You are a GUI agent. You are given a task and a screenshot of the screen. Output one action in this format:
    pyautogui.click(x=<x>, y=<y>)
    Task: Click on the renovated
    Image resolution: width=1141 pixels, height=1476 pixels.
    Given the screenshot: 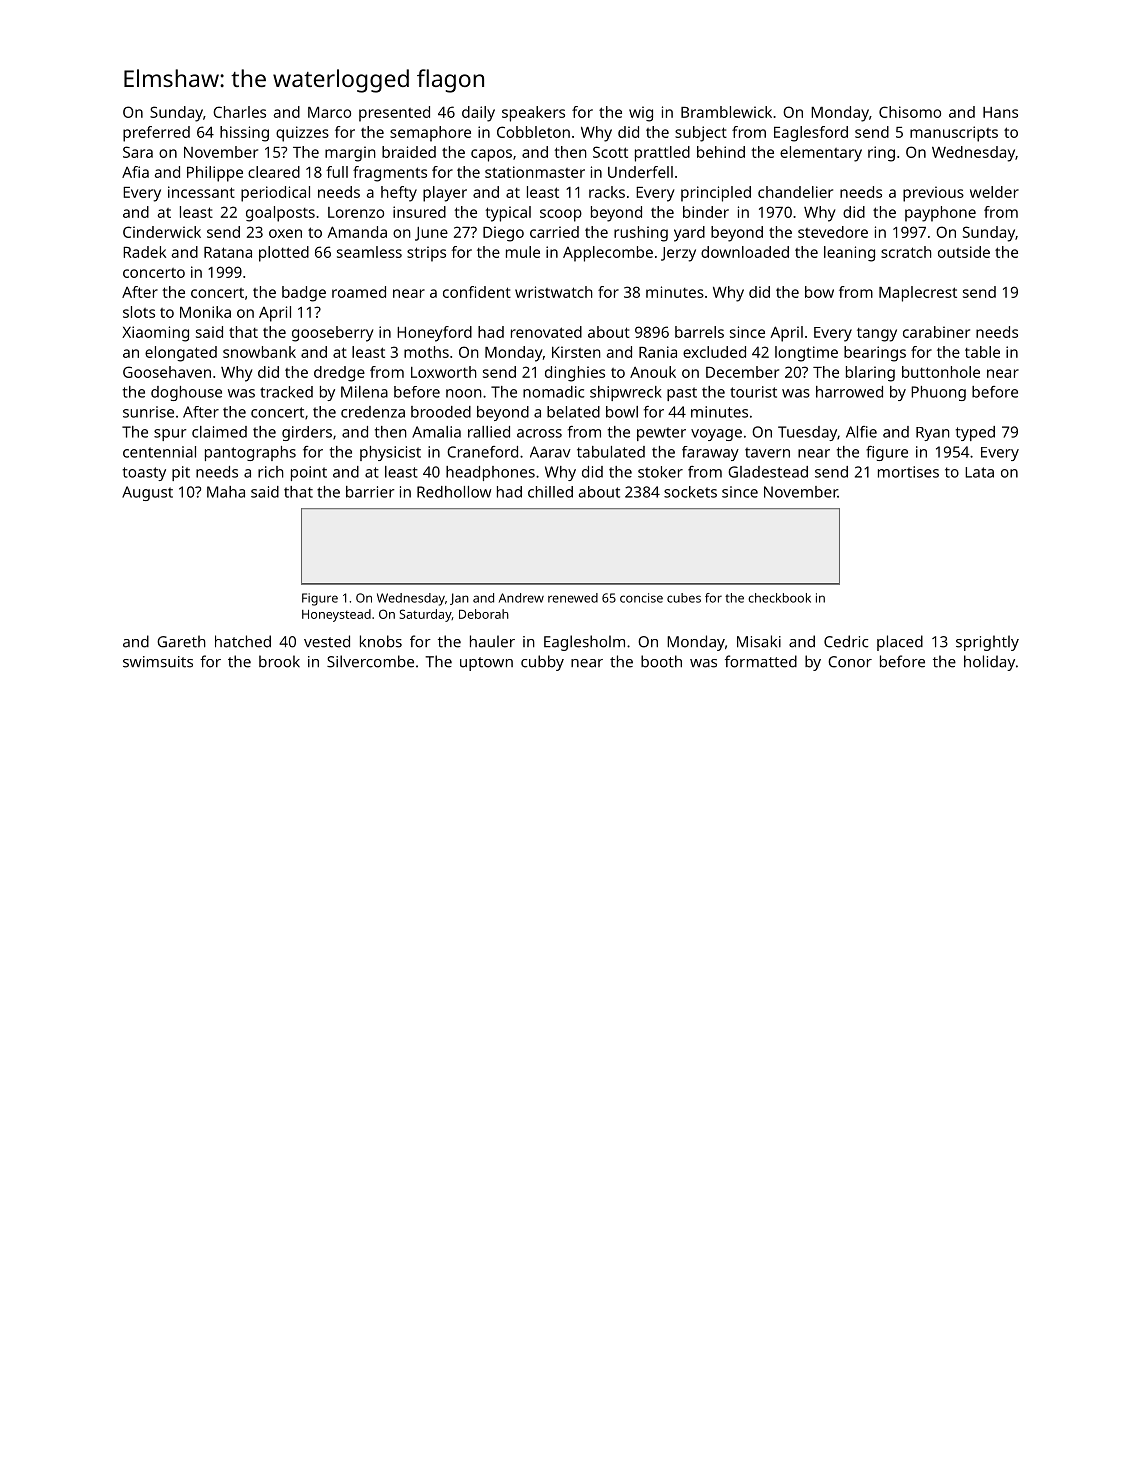 What is the action you would take?
    pyautogui.click(x=546, y=332)
